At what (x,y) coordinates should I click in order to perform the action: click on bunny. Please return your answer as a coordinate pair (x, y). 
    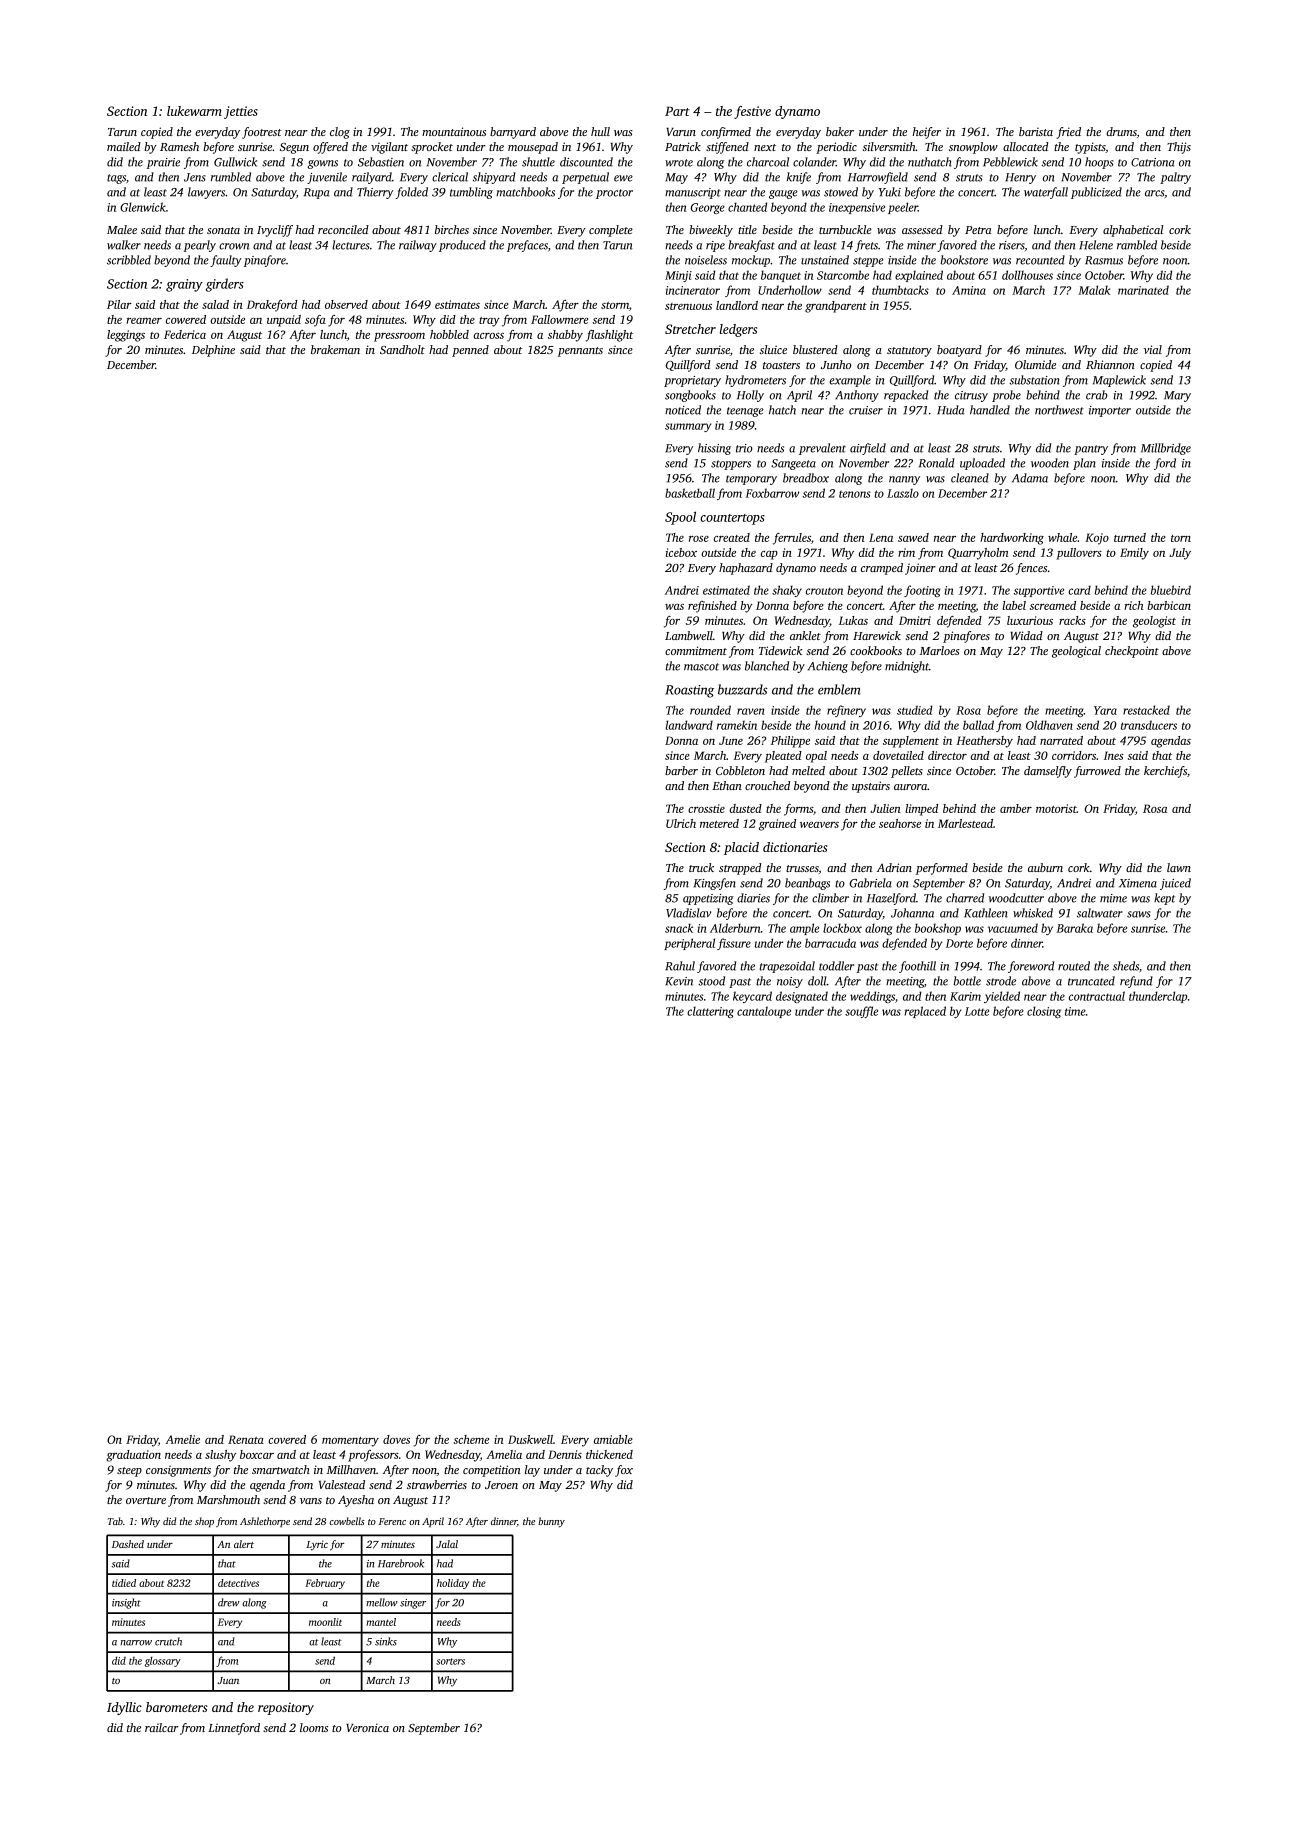
    Looking at the image, I should click on (551, 1522).
